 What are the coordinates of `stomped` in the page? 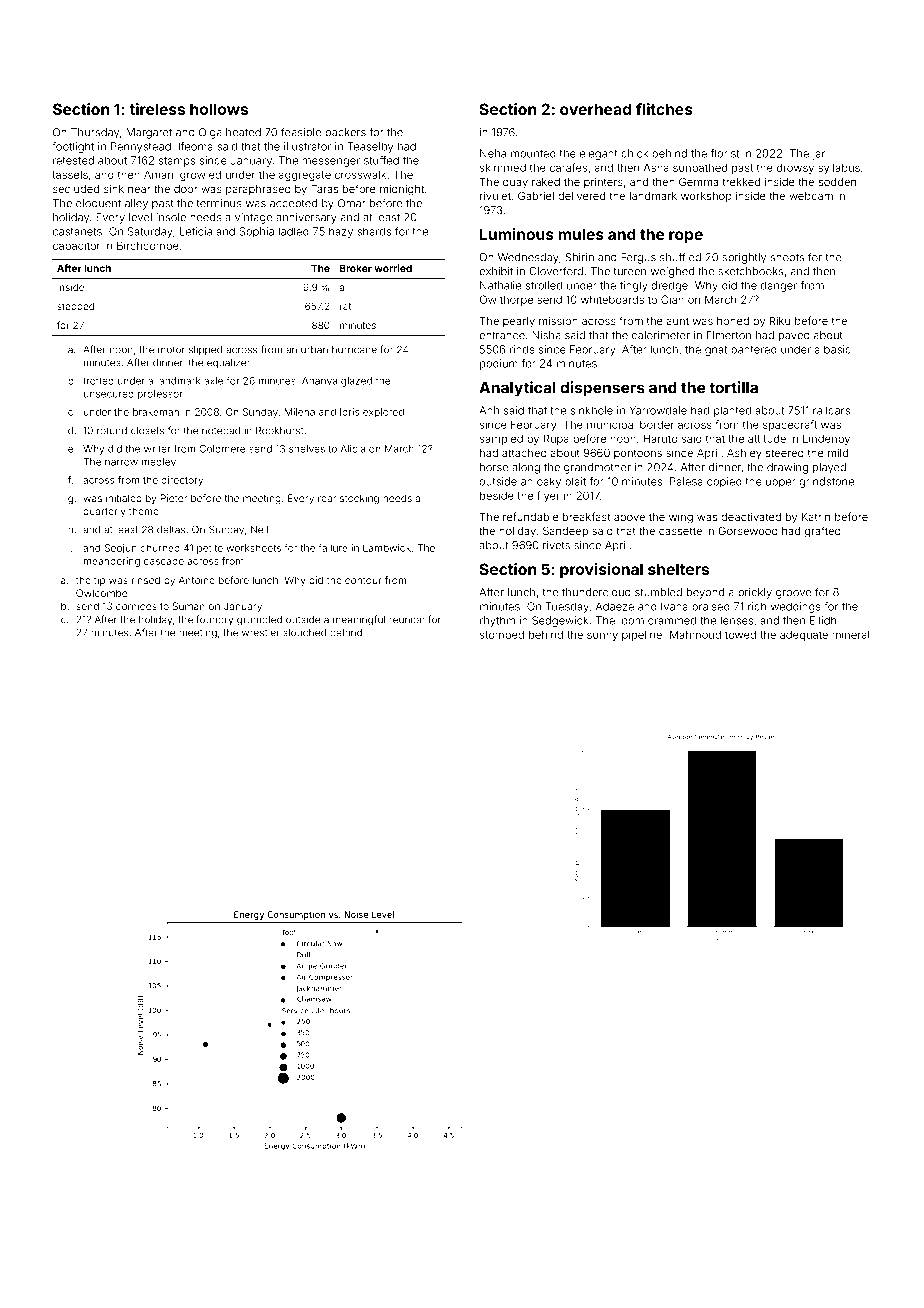 It's located at (502, 635).
